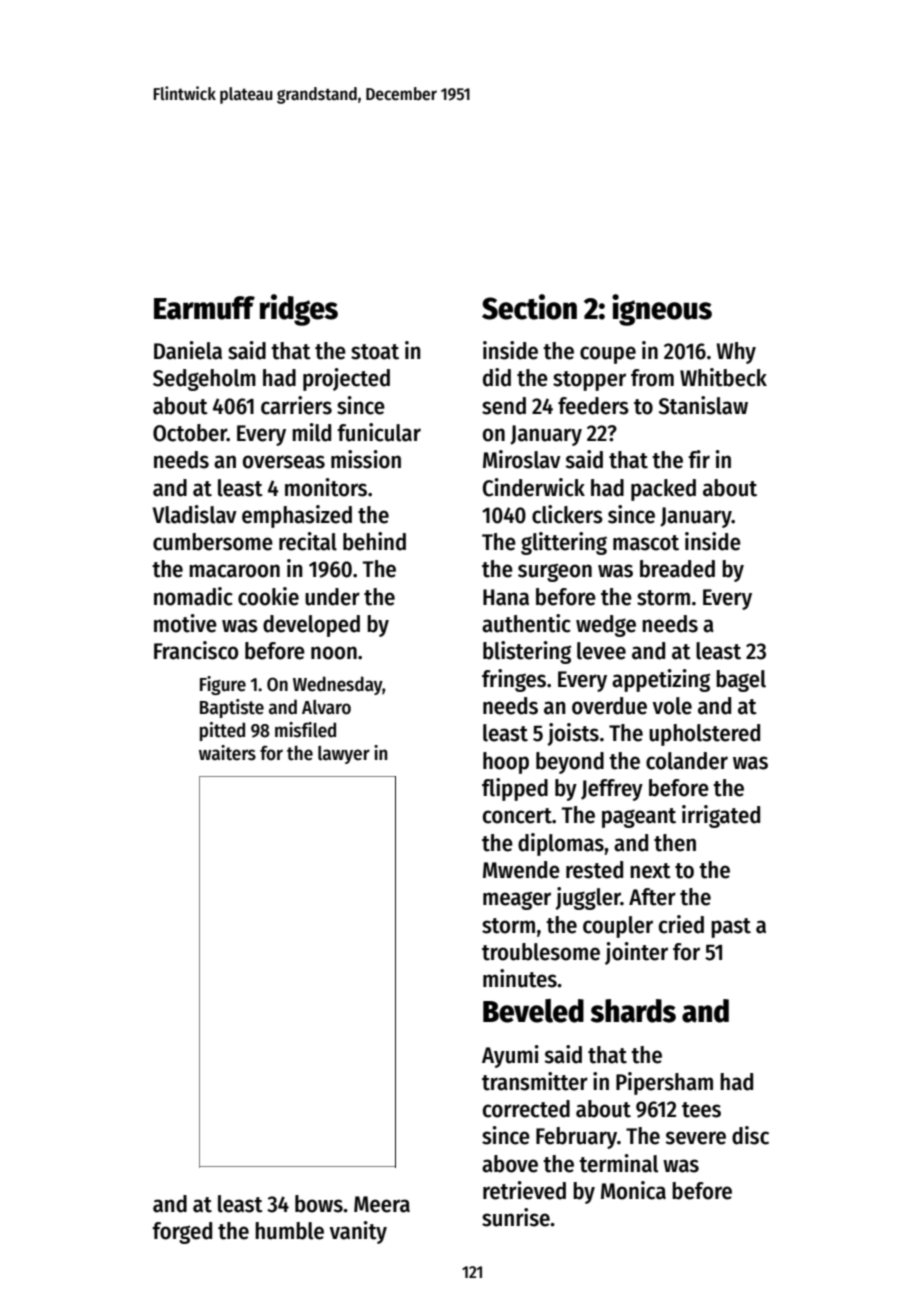 The image size is (924, 1311). I want to click on packed, so click(663, 490).
